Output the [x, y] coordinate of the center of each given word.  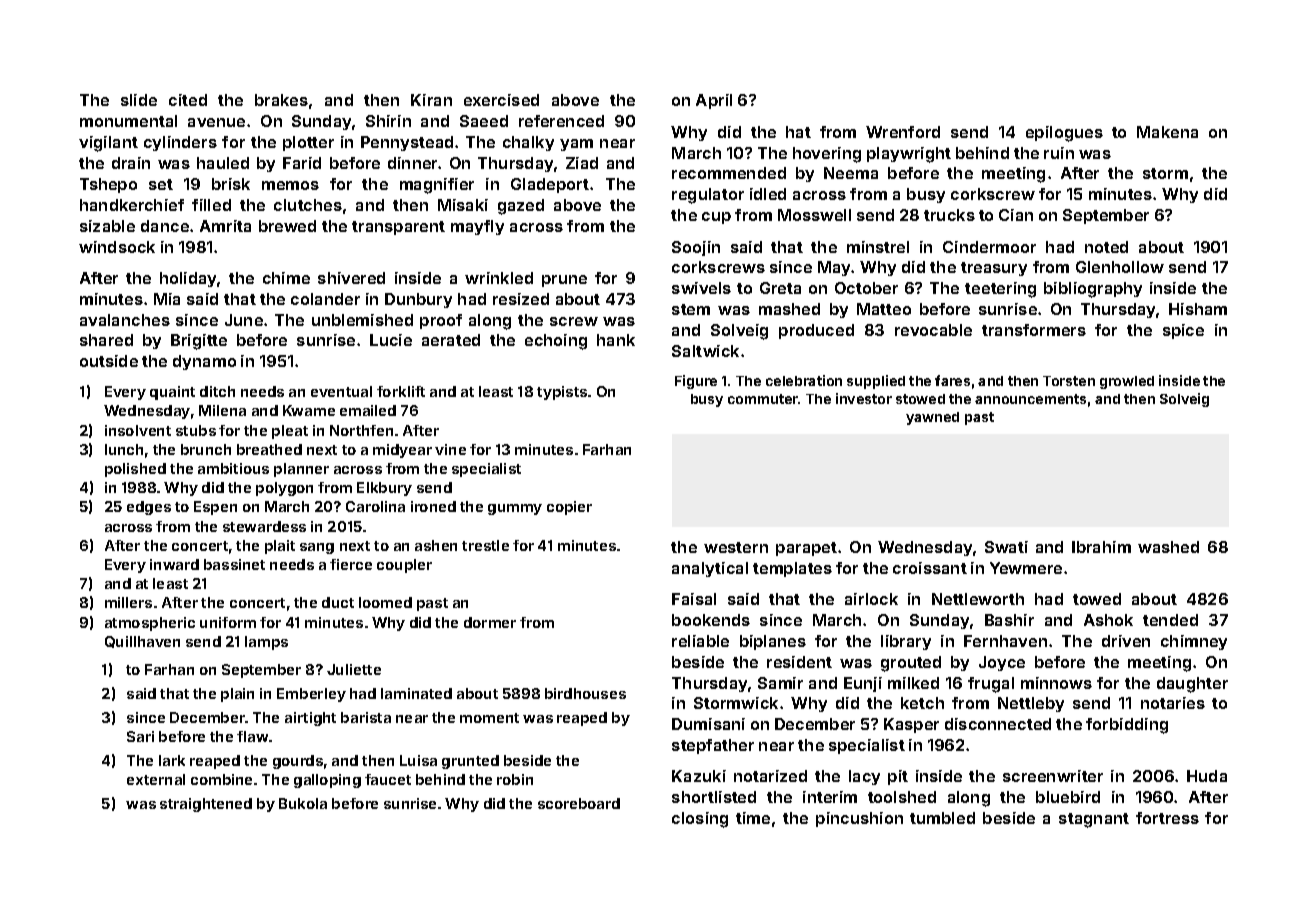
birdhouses [585, 693]
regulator [708, 196]
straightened [206, 805]
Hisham [1198, 309]
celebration [804, 380]
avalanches [125, 320]
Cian [1016, 215]
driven [1126, 641]
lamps [266, 643]
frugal [991, 685]
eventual [341, 391]
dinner [413, 163]
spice [1183, 331]
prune [564, 281]
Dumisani [708, 724]
